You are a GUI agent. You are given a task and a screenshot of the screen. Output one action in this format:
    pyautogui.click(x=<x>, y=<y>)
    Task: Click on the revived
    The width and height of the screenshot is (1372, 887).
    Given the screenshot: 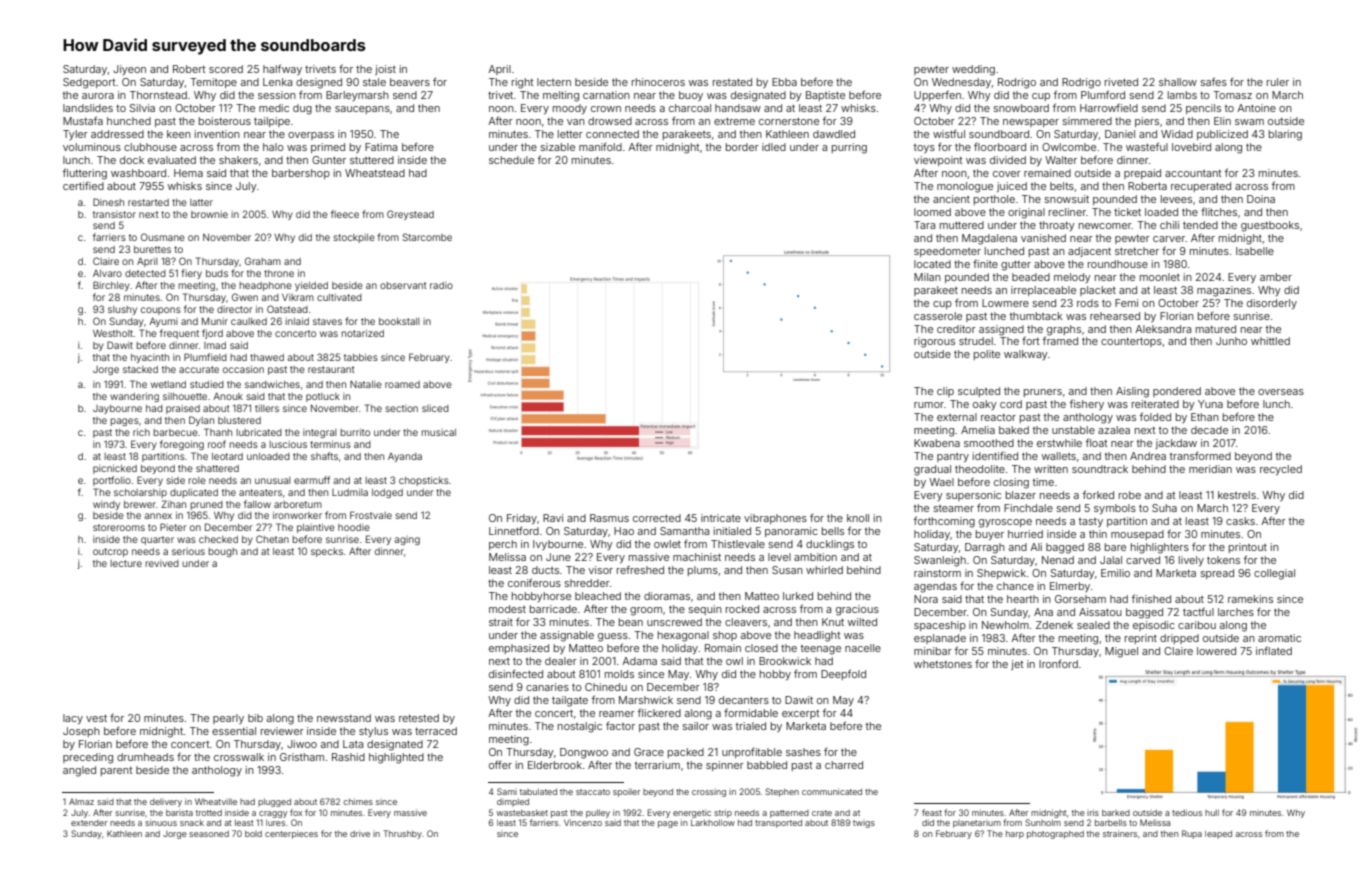 What is the action you would take?
    pyautogui.click(x=162, y=563)
